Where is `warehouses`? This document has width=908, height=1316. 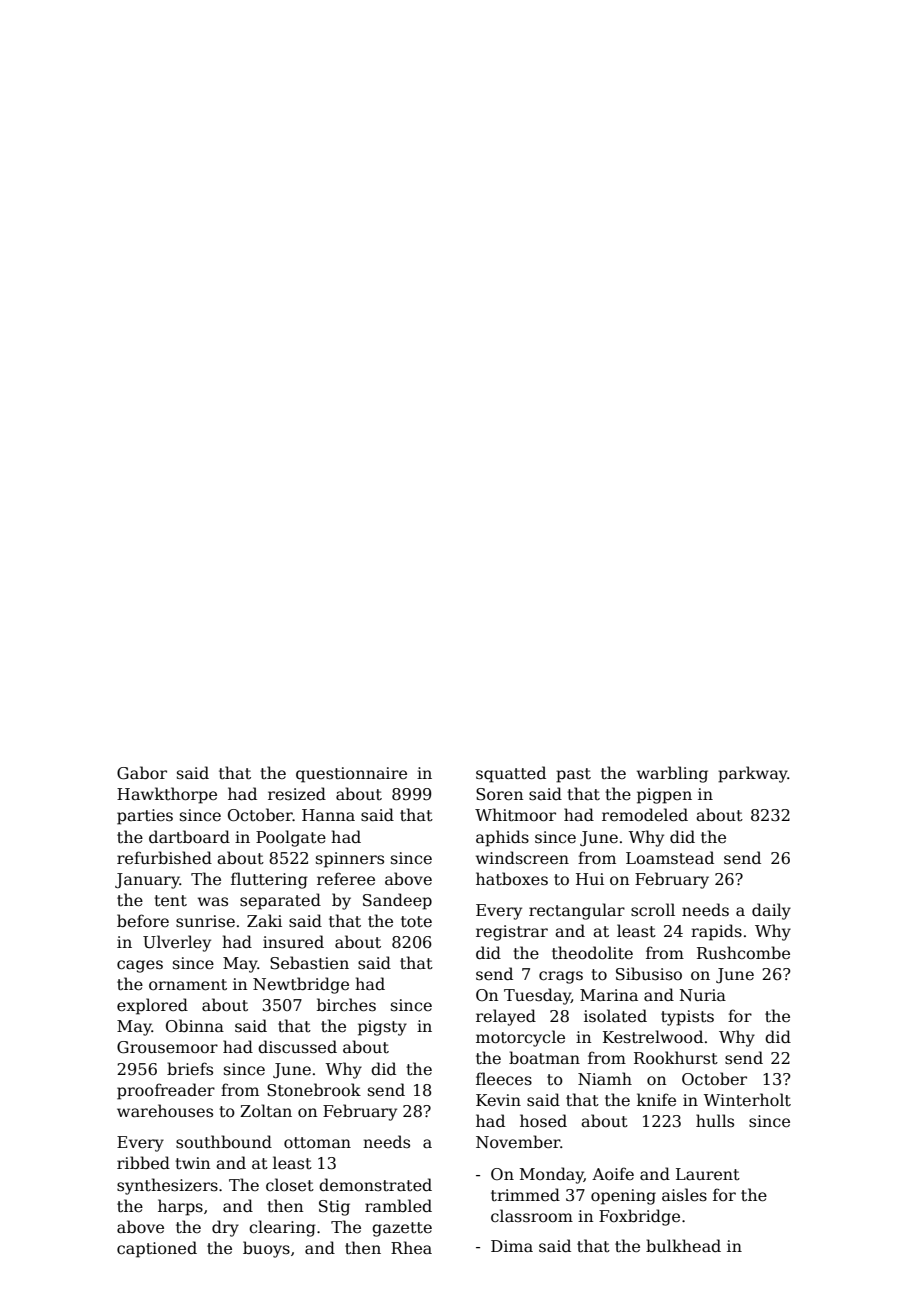 warehouses is located at coordinates (165, 1111).
